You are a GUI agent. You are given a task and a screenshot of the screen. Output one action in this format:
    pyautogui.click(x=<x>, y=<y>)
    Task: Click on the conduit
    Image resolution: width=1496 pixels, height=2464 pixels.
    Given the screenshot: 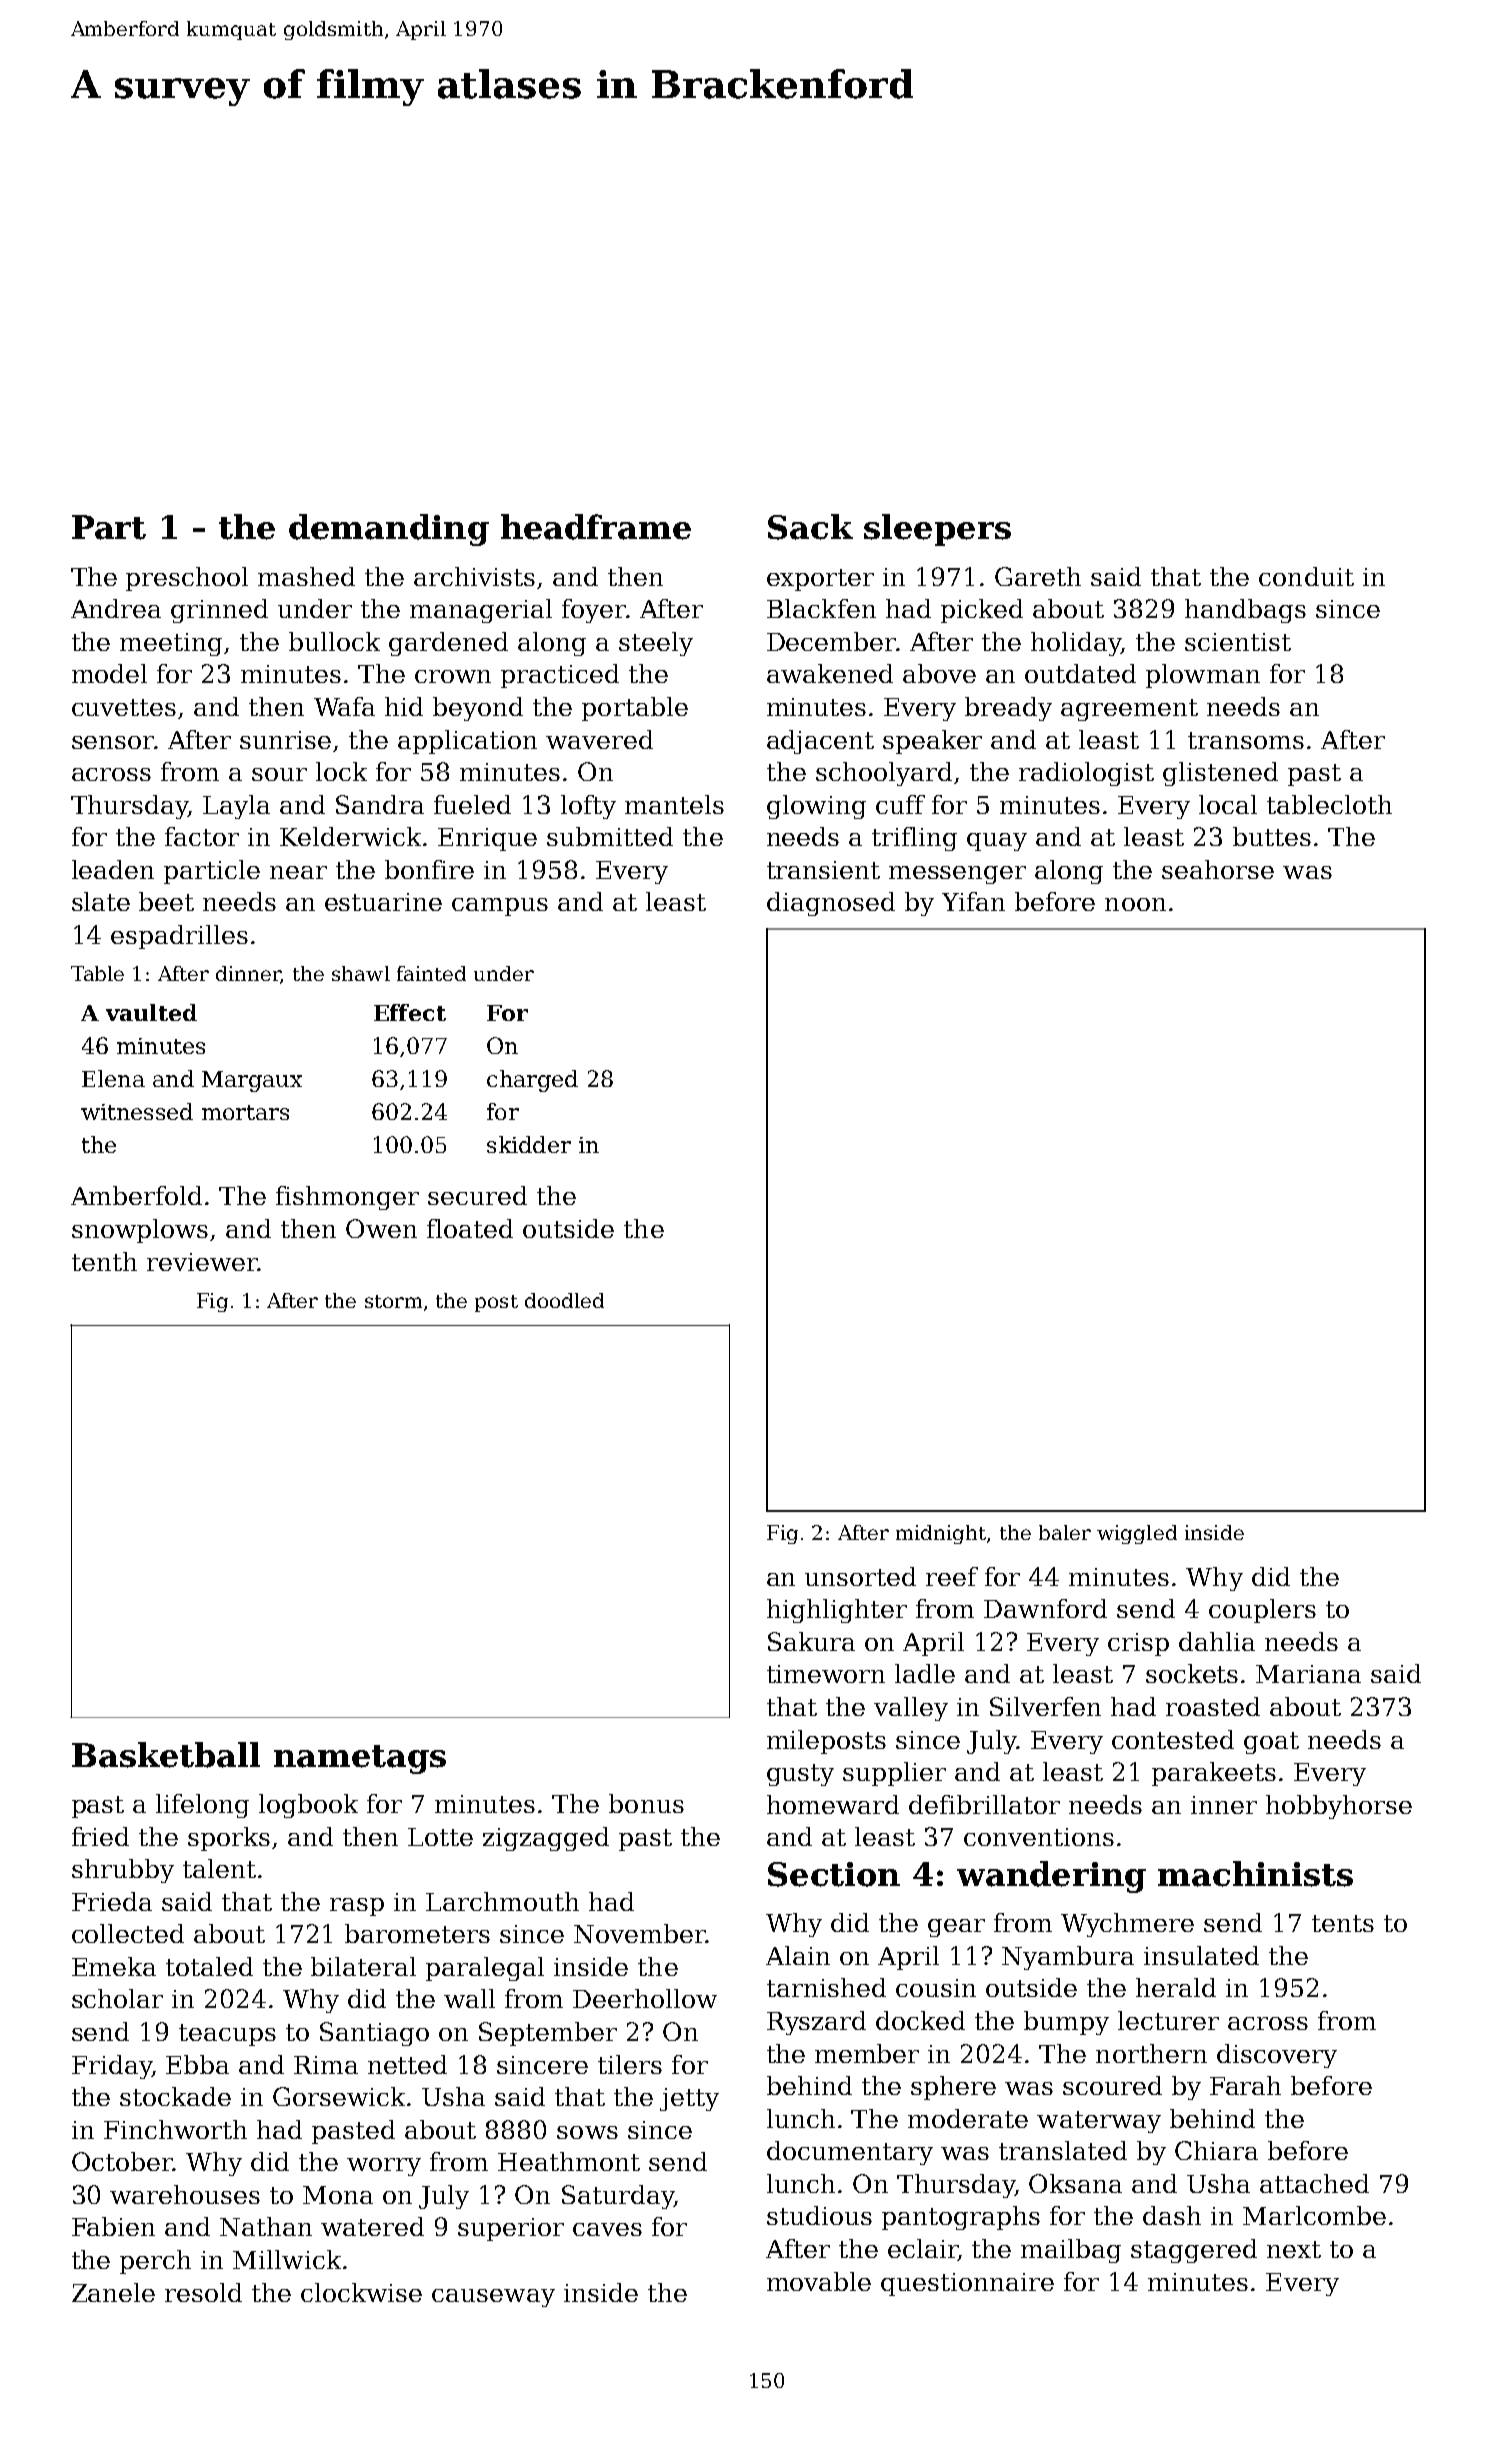 What is the action you would take?
    pyautogui.click(x=1306, y=576)
